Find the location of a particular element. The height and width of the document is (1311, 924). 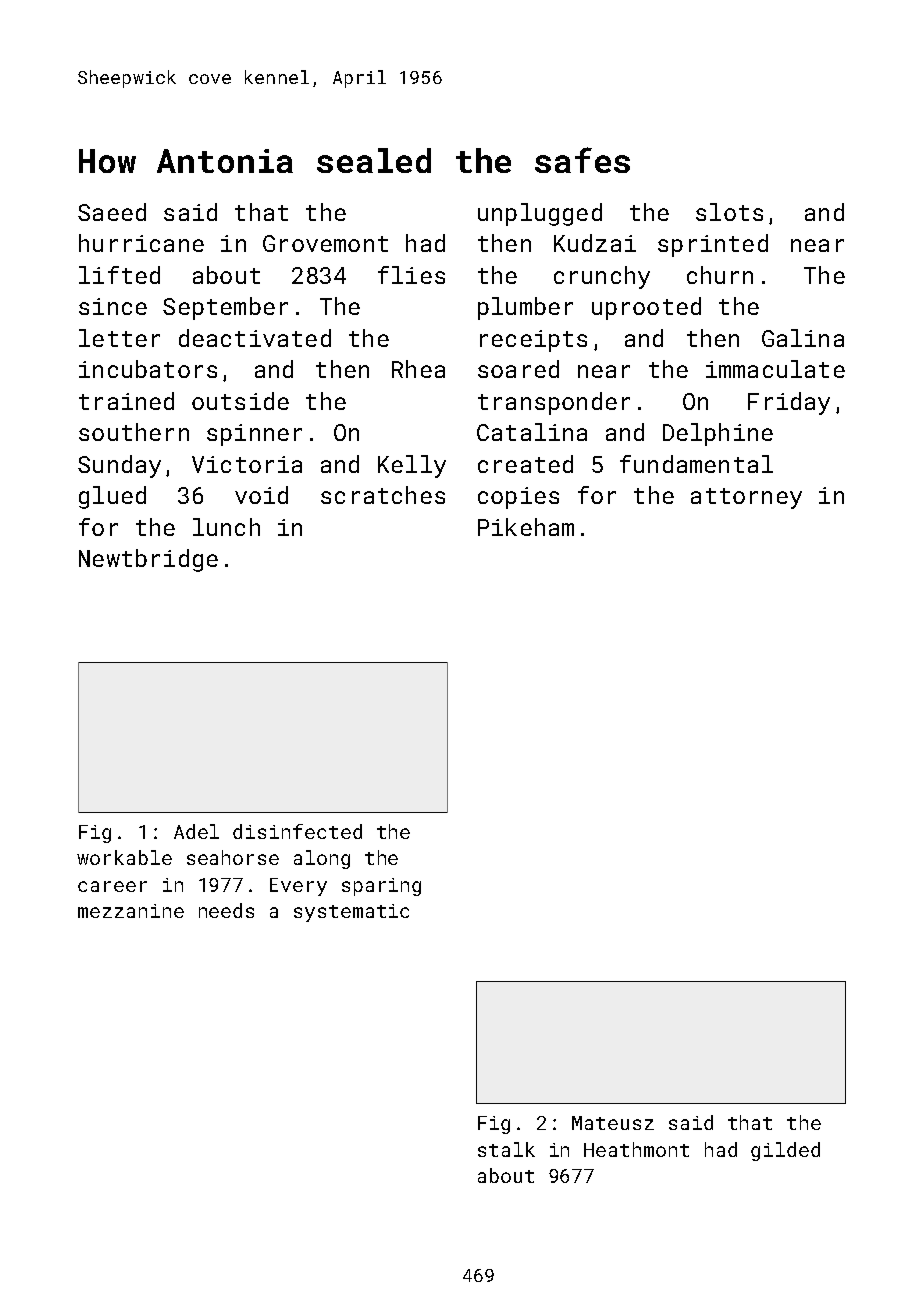

immaculate is located at coordinates (775, 369).
